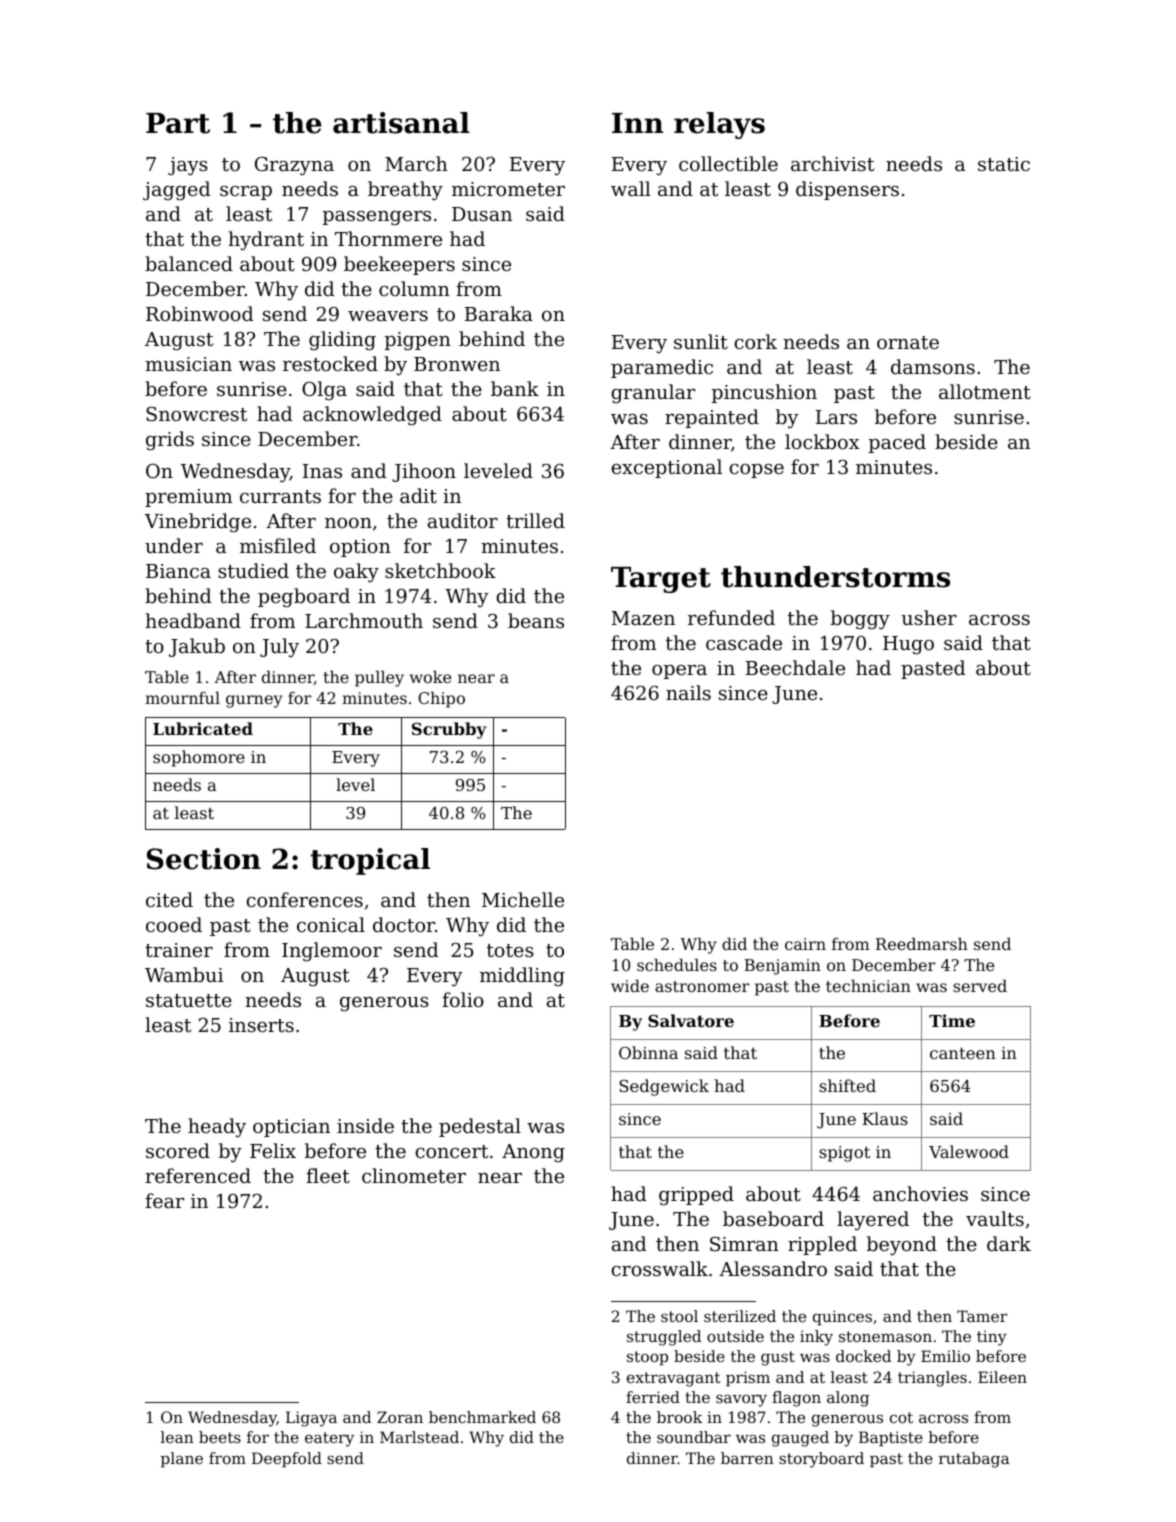 This document has height=1522, width=1176. Describe the element at coordinates (647, 1358) in the document. I see `stoop` at that location.
